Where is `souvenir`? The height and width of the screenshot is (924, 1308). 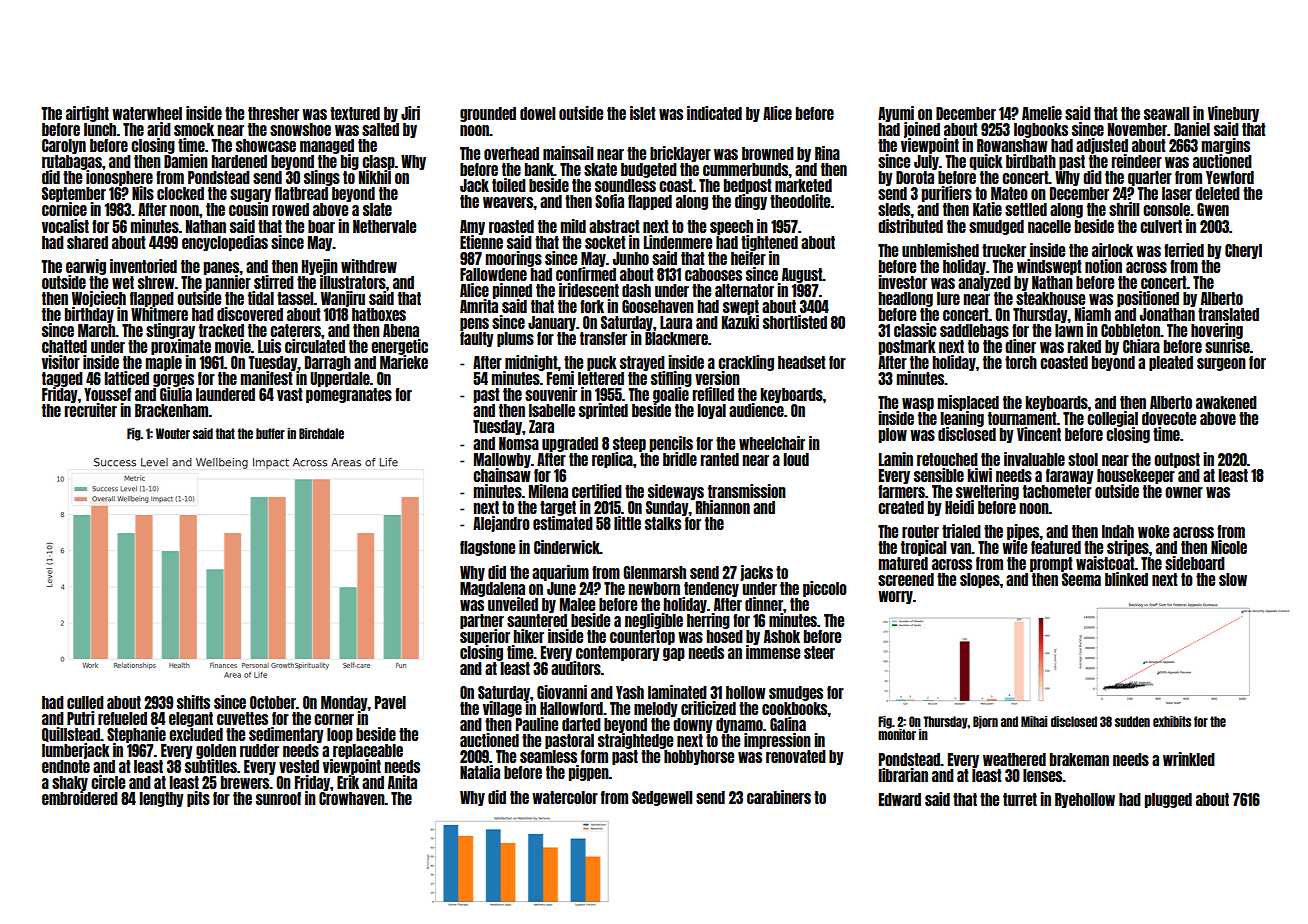 souvenir is located at coordinates (551, 394).
